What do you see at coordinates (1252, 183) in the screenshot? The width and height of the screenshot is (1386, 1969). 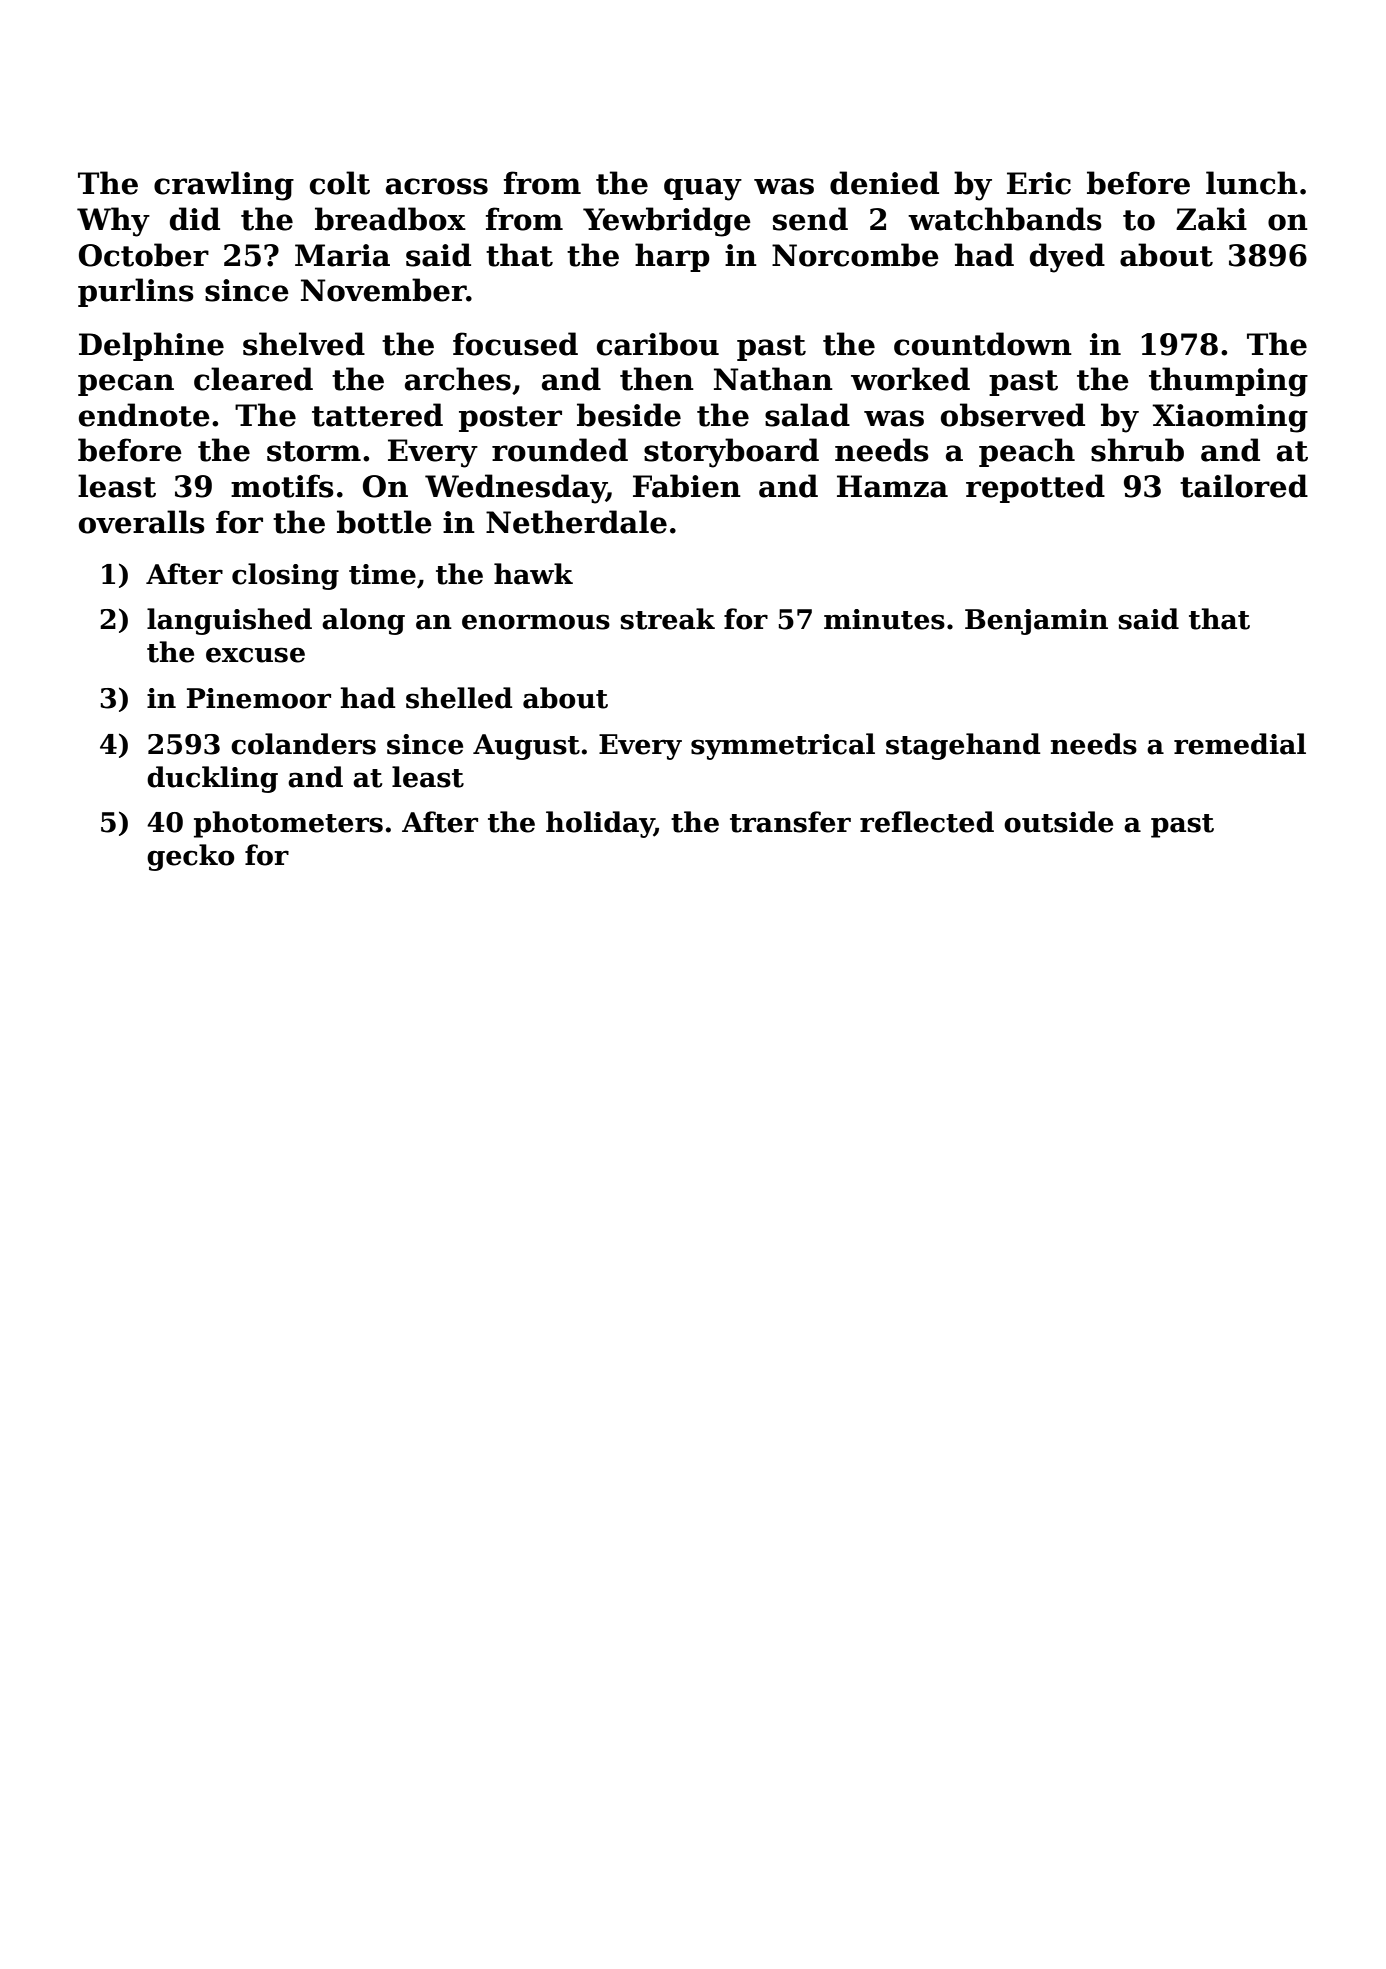 I see `lunch` at bounding box center [1252, 183].
